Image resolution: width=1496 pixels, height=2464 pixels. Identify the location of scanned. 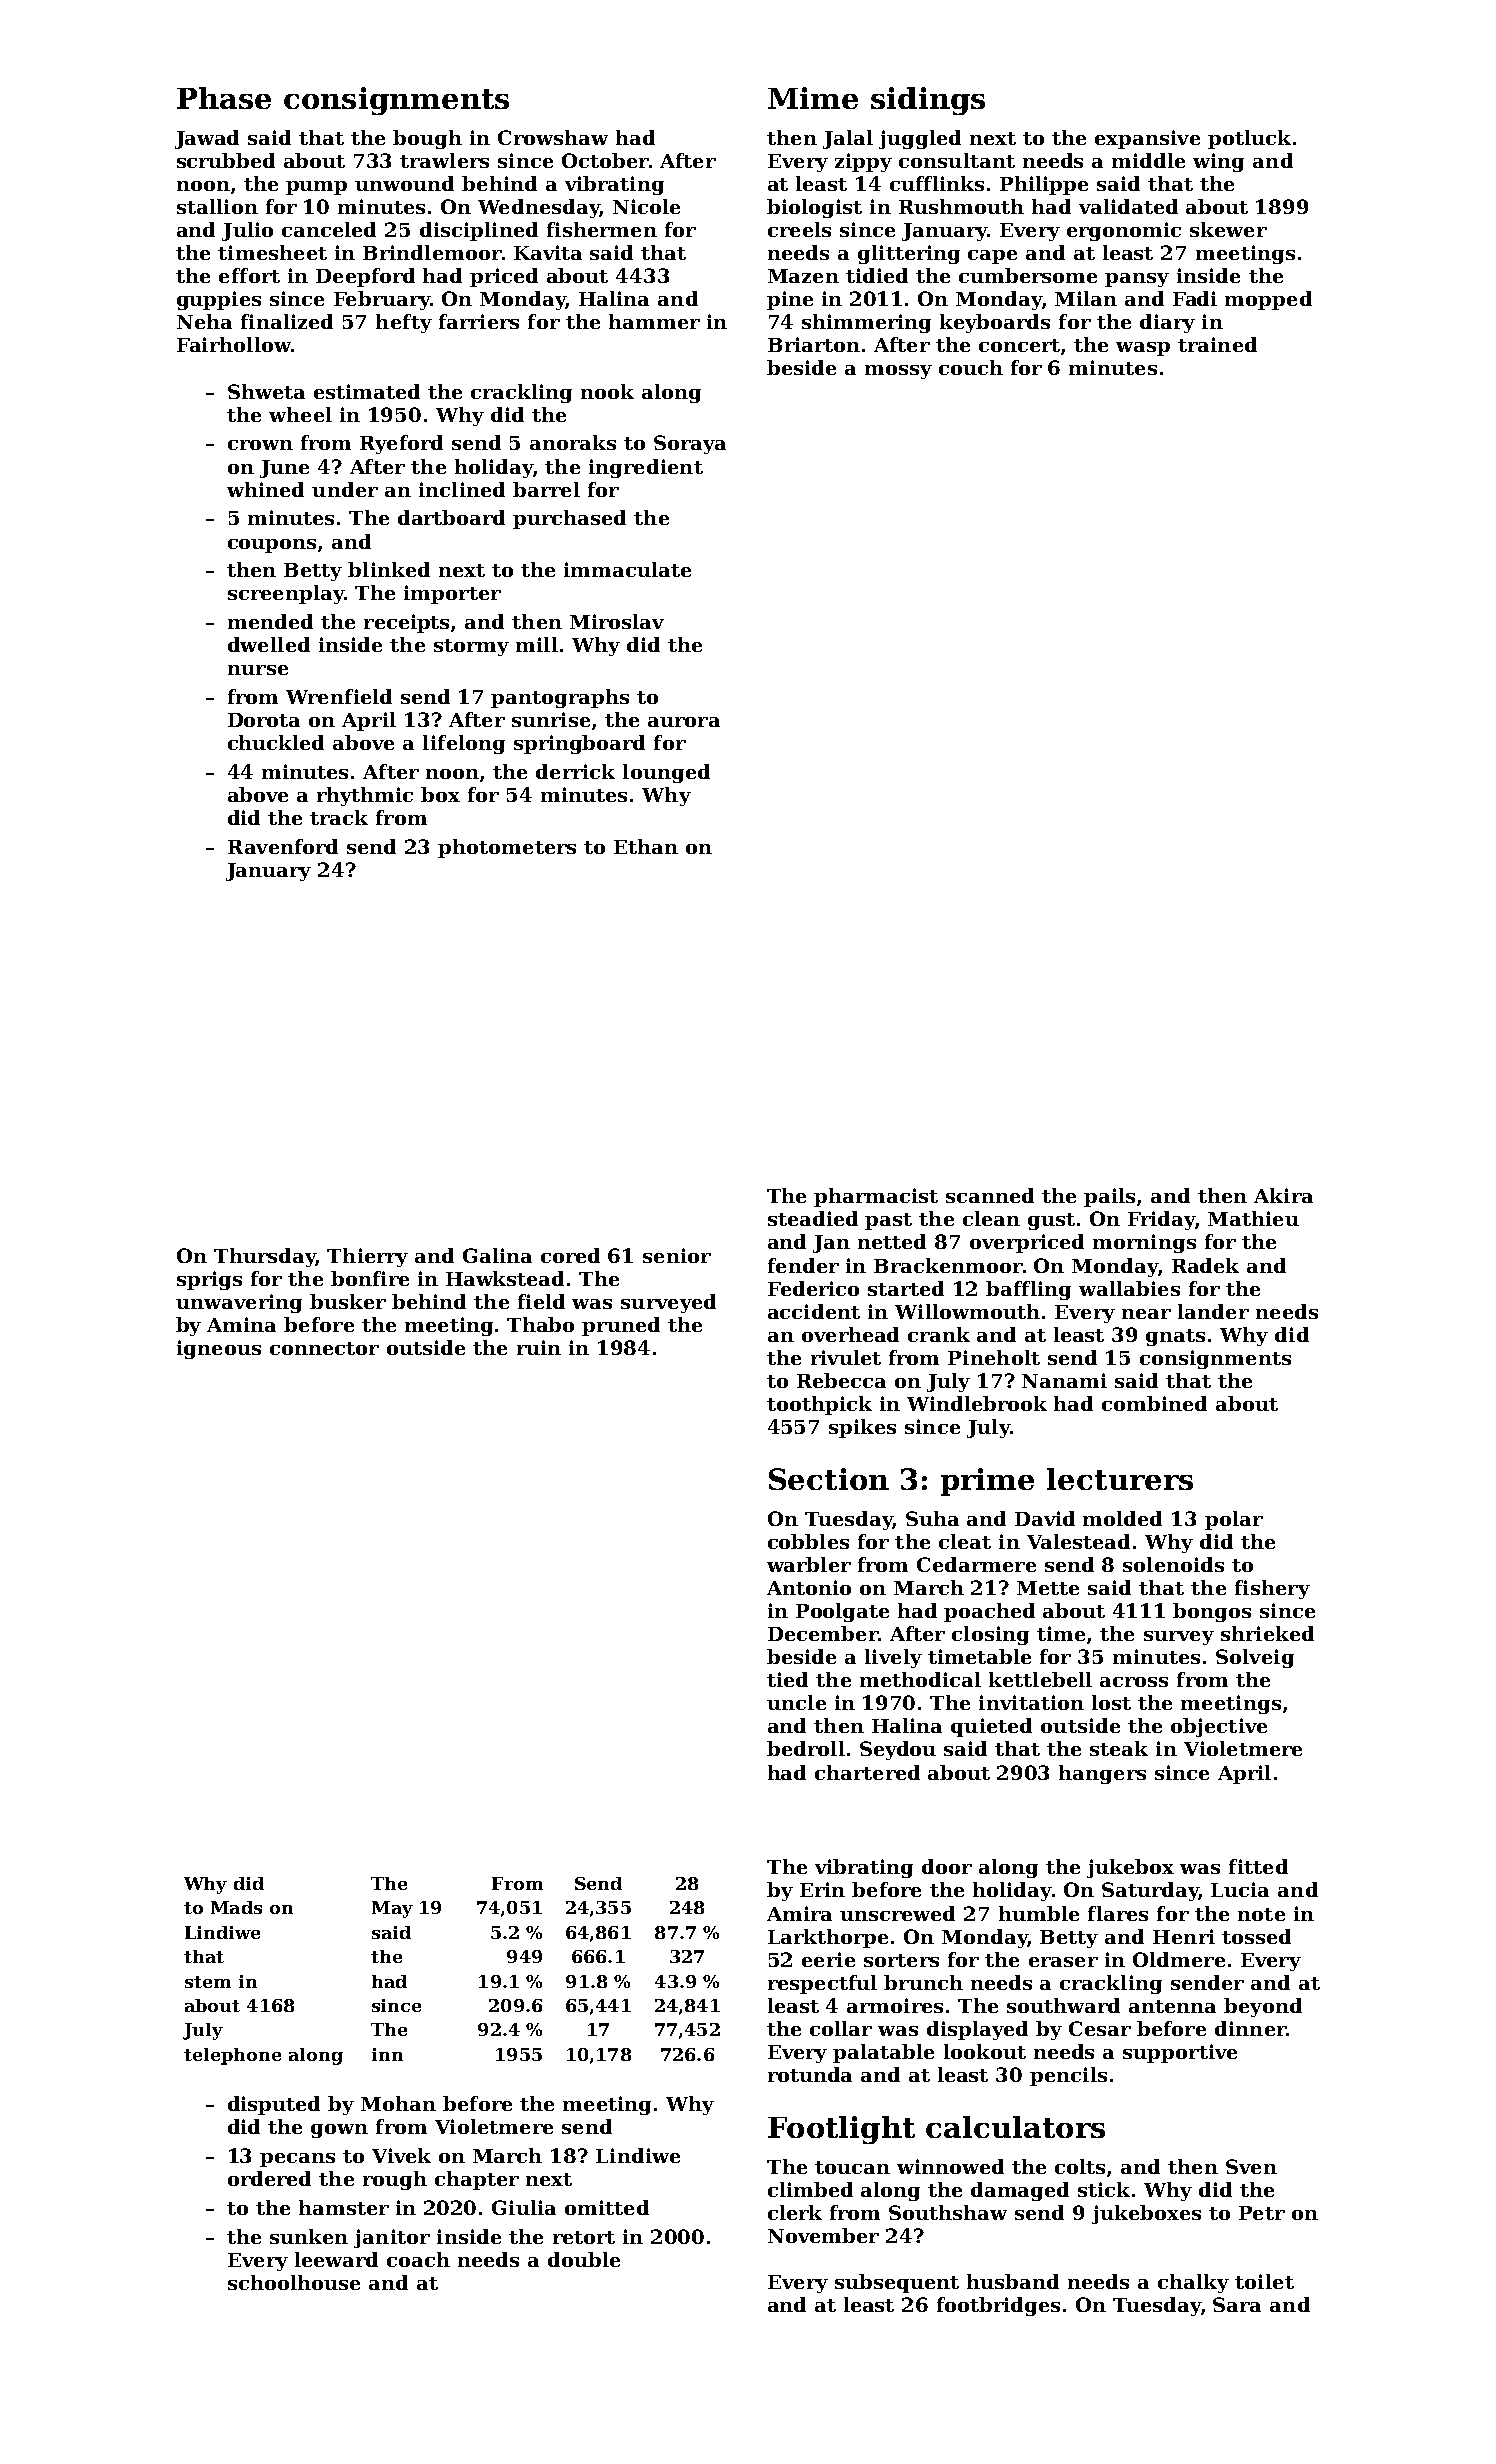
(990, 1195).
